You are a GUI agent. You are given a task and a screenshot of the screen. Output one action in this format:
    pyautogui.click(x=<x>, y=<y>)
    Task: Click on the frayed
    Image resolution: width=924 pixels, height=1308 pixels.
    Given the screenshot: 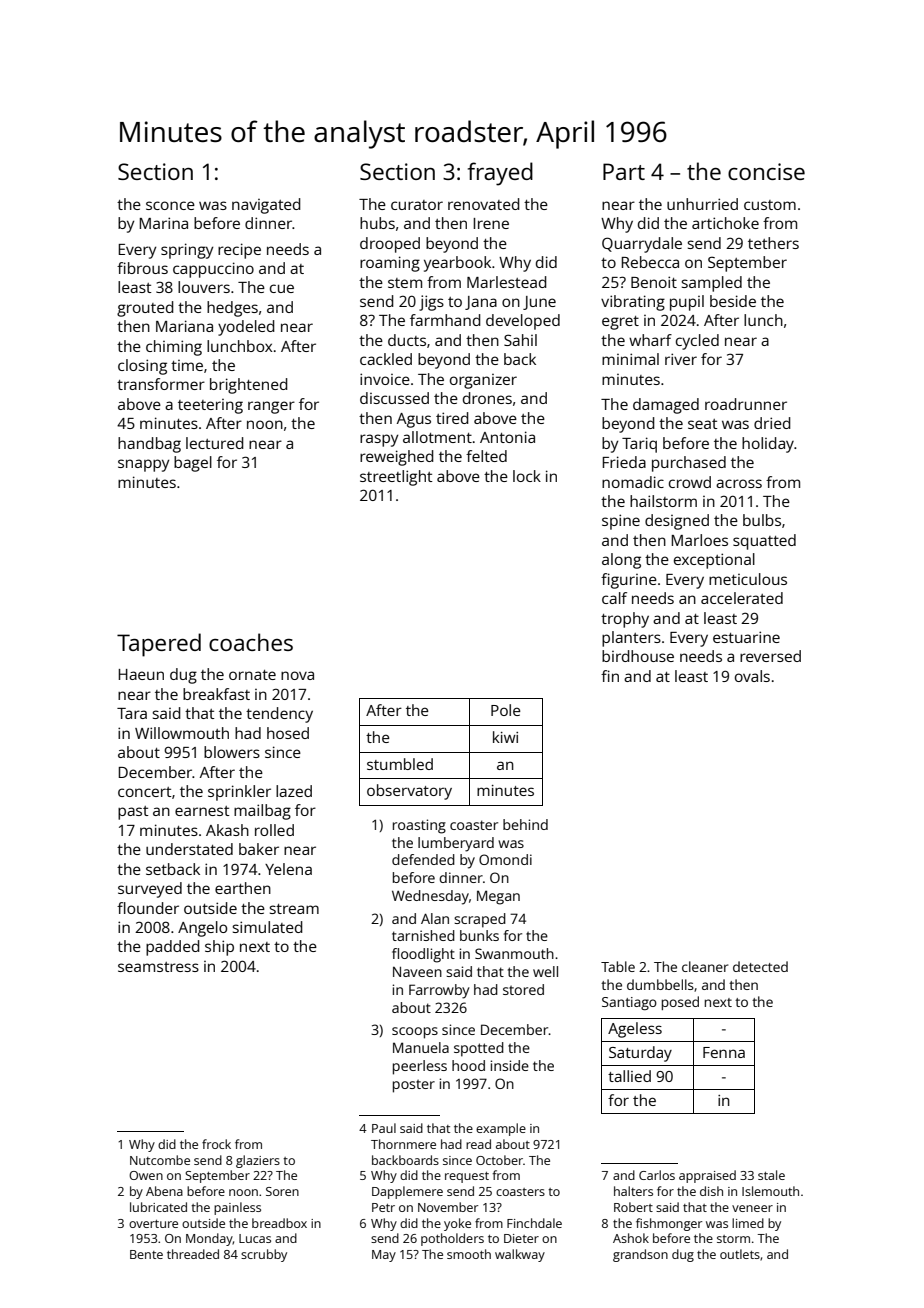 What is the action you would take?
    pyautogui.click(x=500, y=174)
